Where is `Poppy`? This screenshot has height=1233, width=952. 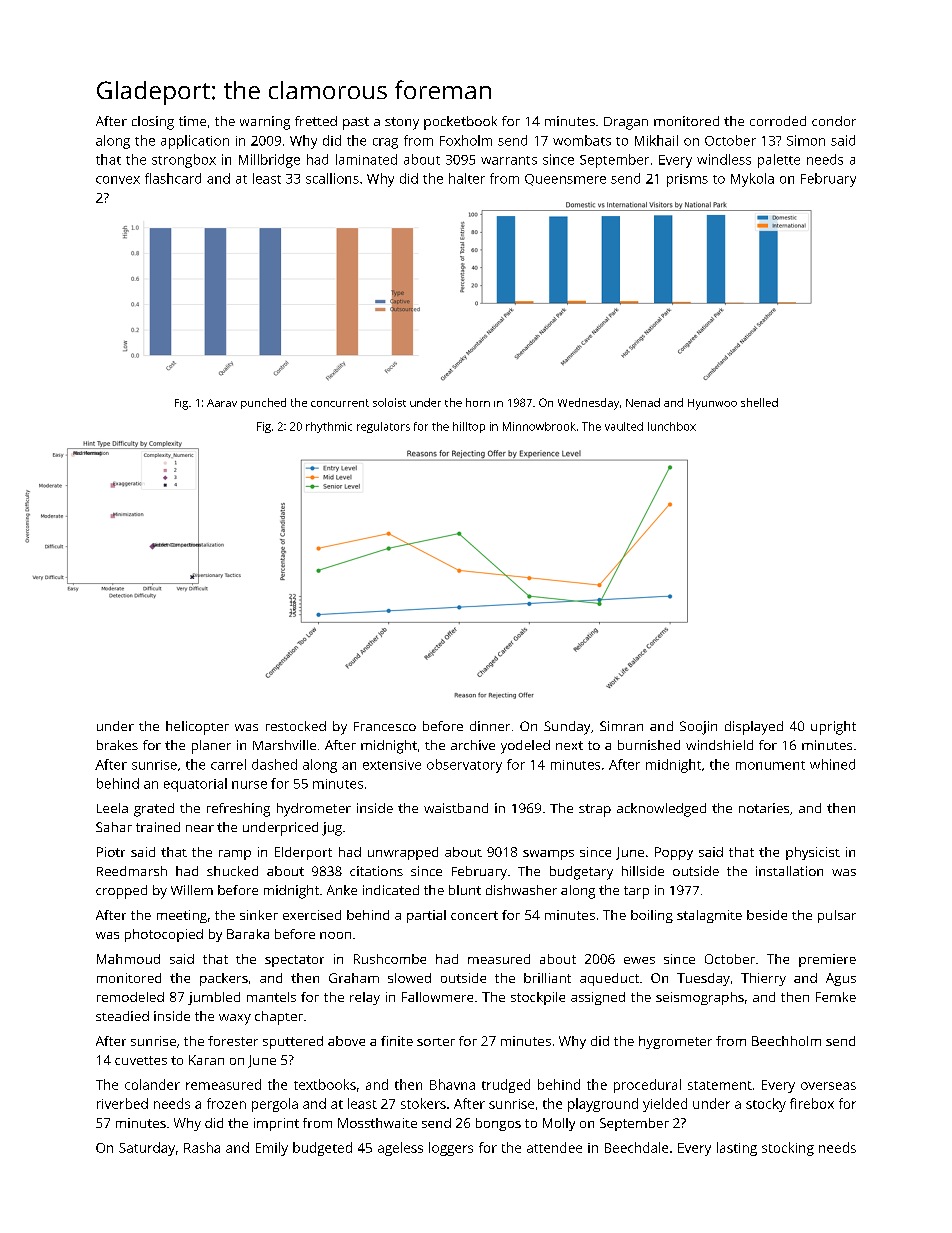
Poppy is located at coordinates (674, 853).
